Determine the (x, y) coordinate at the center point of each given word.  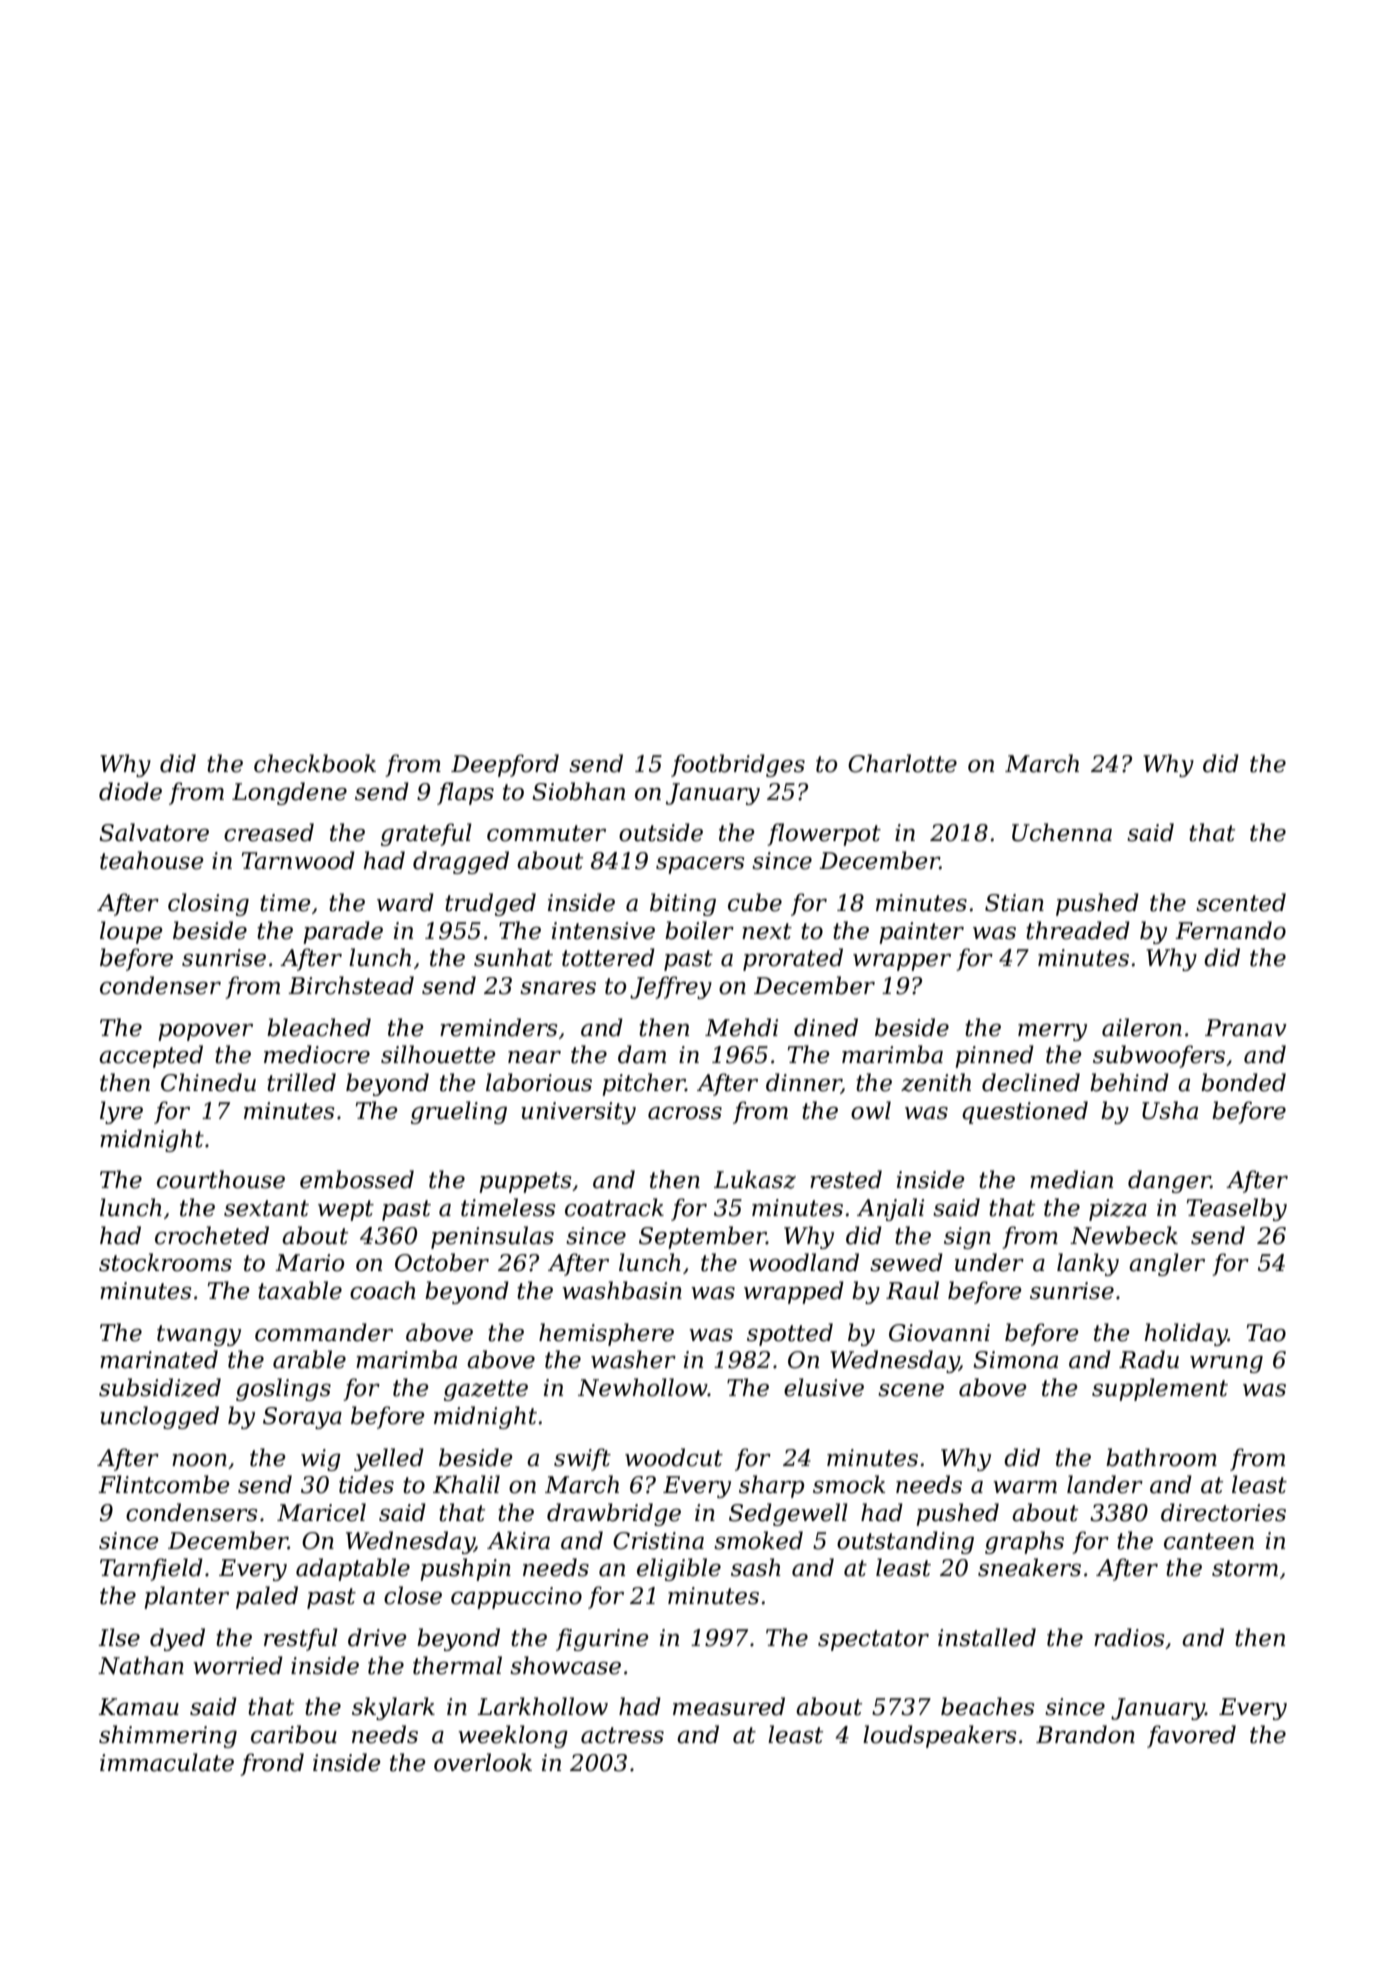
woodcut (674, 1457)
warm (1025, 1487)
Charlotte (902, 763)
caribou (294, 1734)
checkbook (315, 763)
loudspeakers (940, 1736)
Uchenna (1062, 832)
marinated (159, 1359)
